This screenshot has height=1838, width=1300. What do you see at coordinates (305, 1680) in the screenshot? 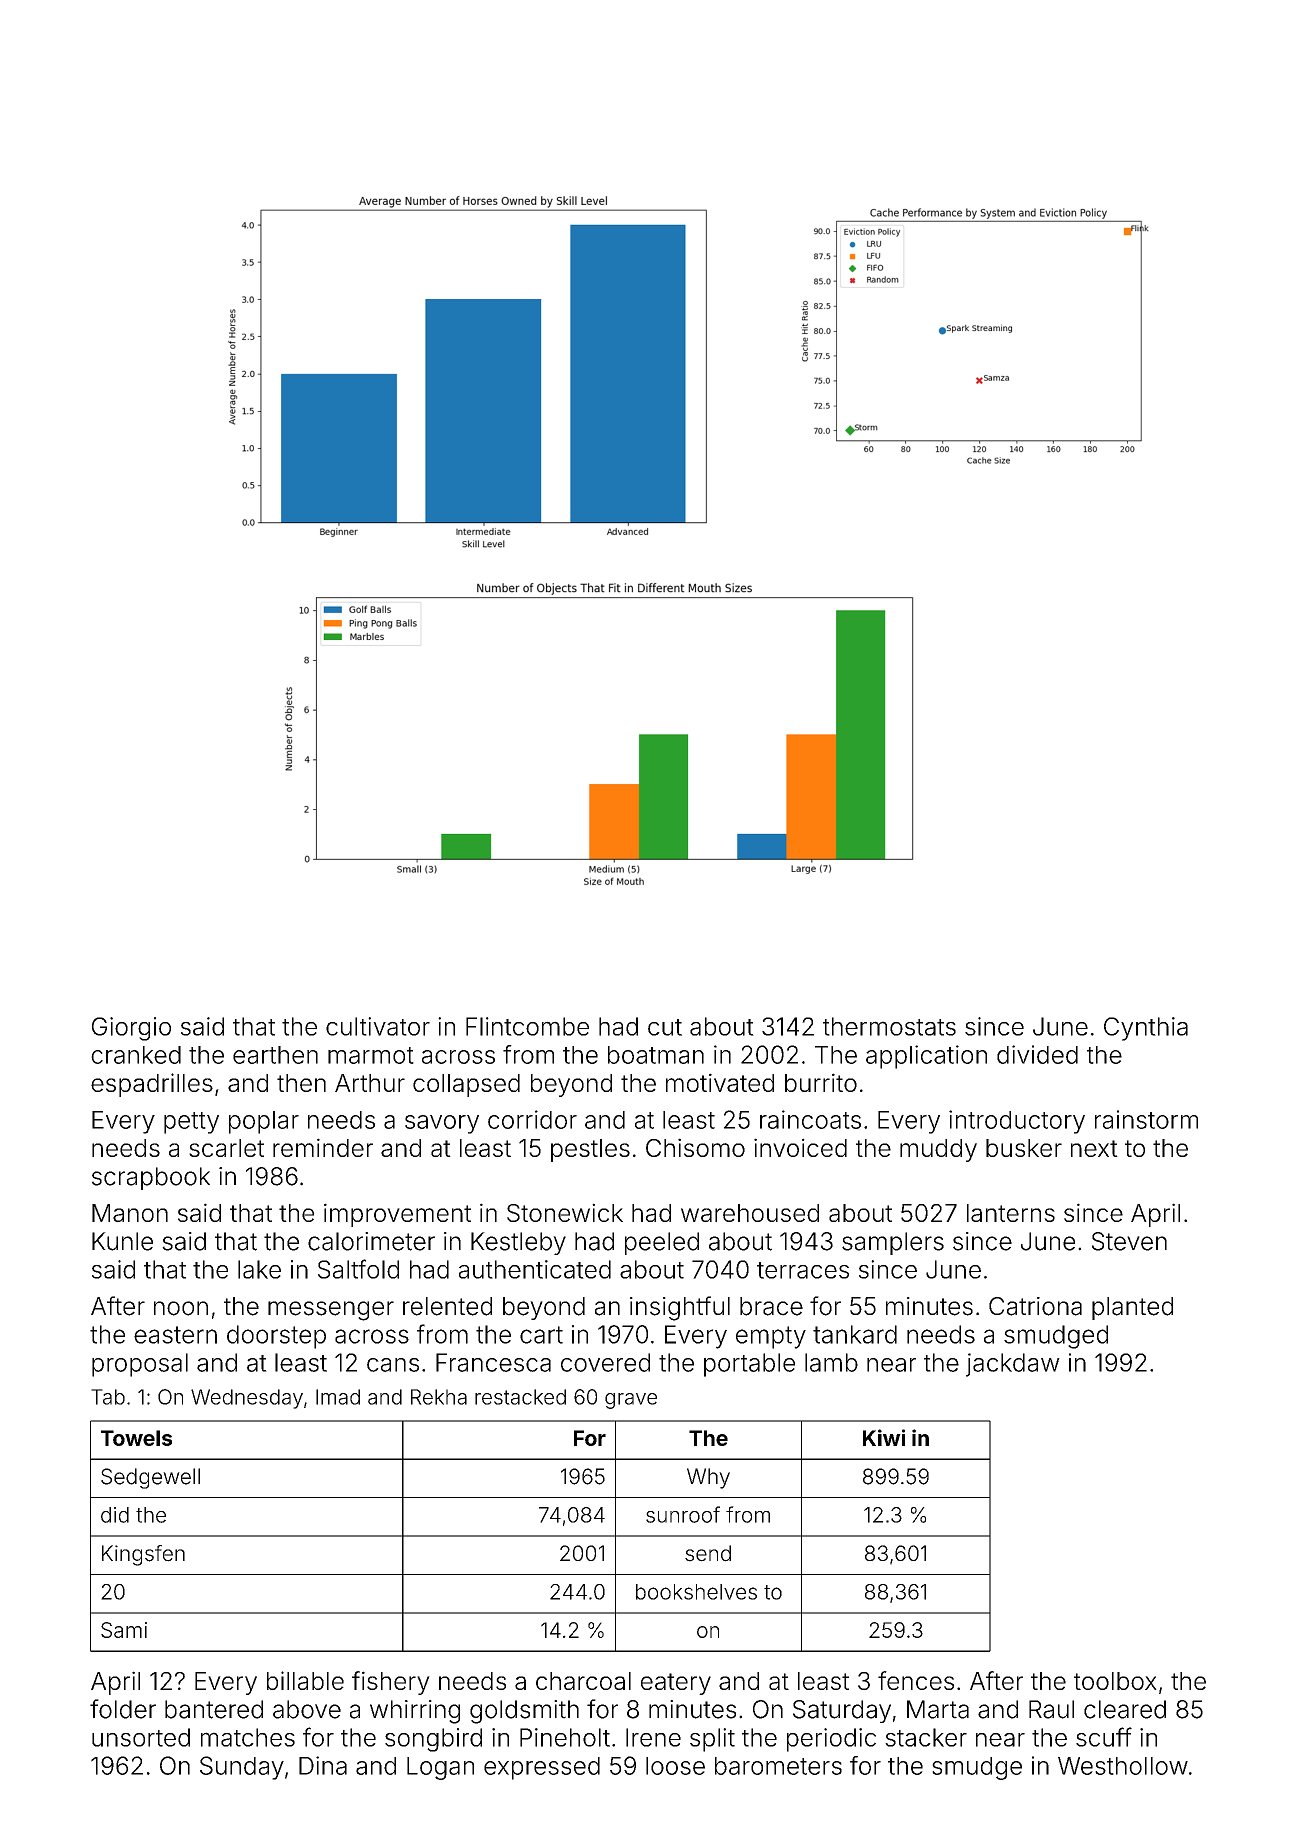
I see `billable` at bounding box center [305, 1680].
